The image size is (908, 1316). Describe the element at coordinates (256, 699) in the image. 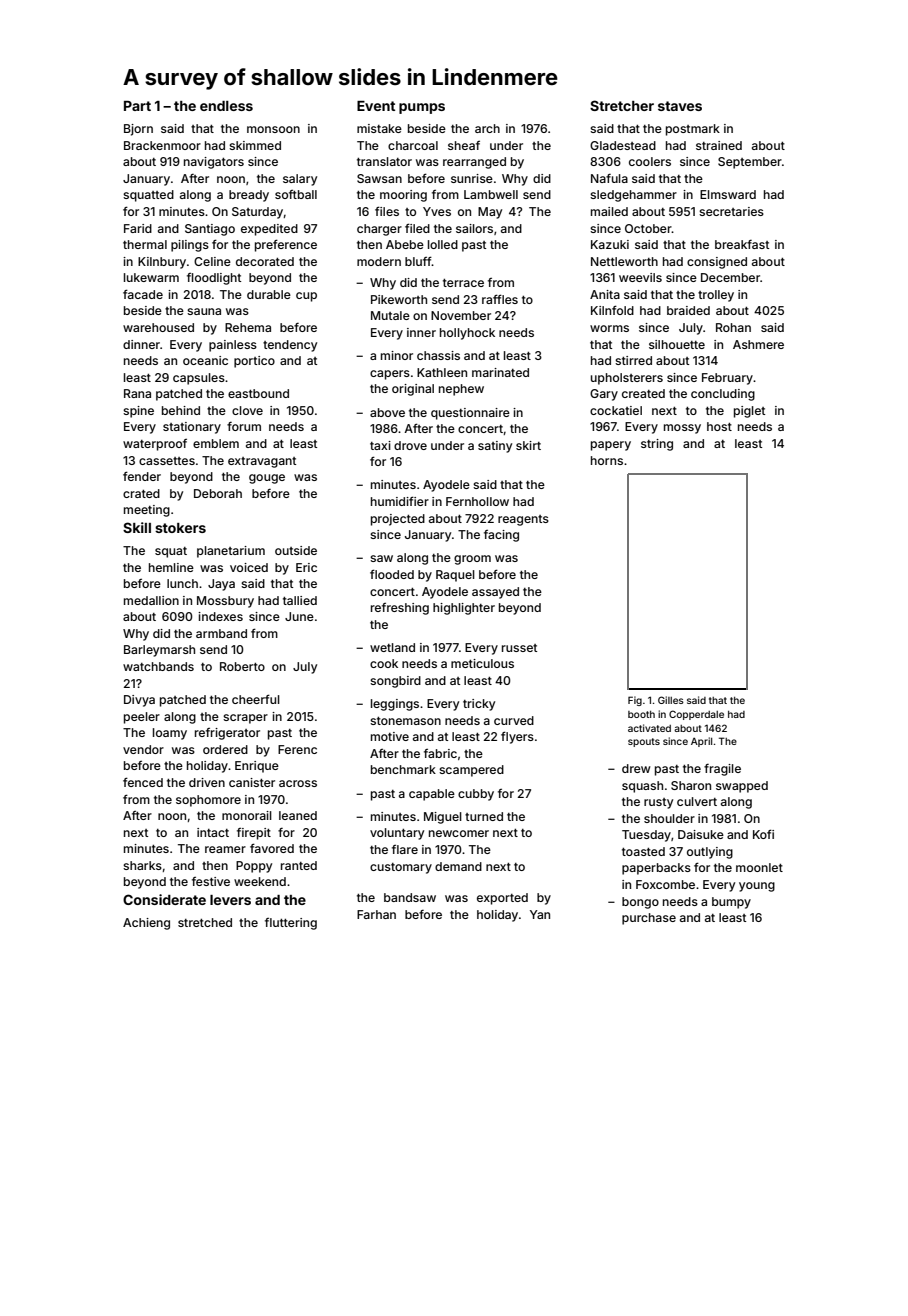

I see `cheerful` at that location.
